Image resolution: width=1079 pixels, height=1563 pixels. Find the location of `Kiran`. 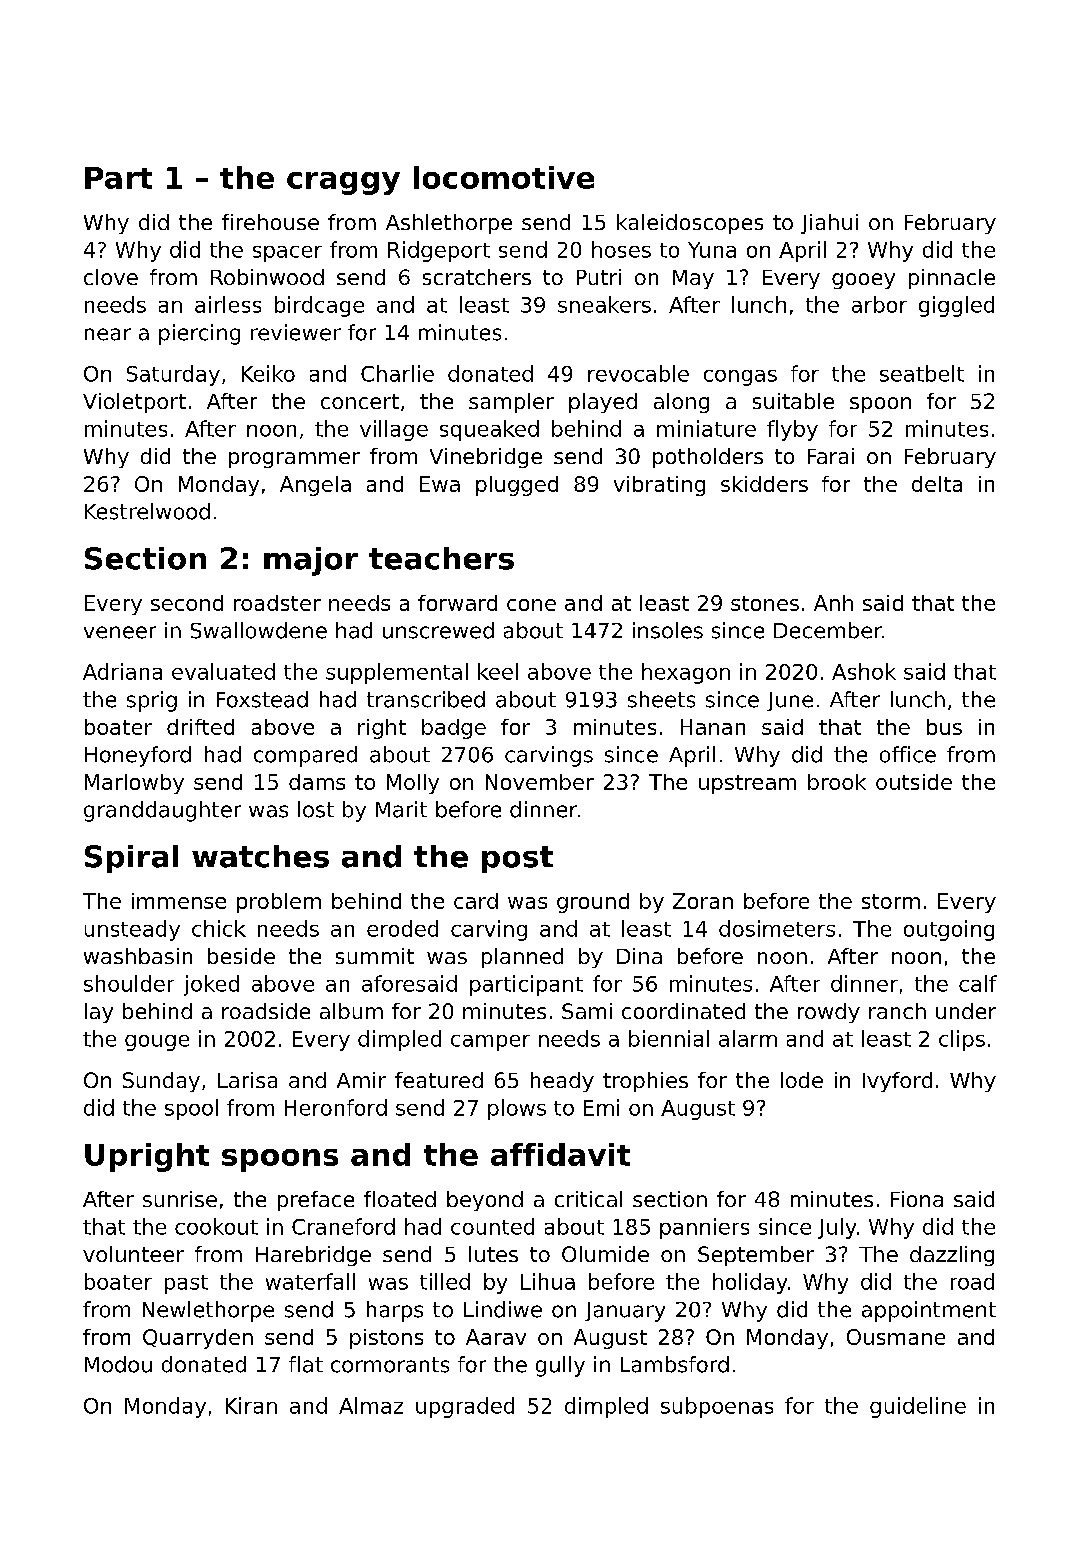

Kiran is located at coordinates (251, 1405).
